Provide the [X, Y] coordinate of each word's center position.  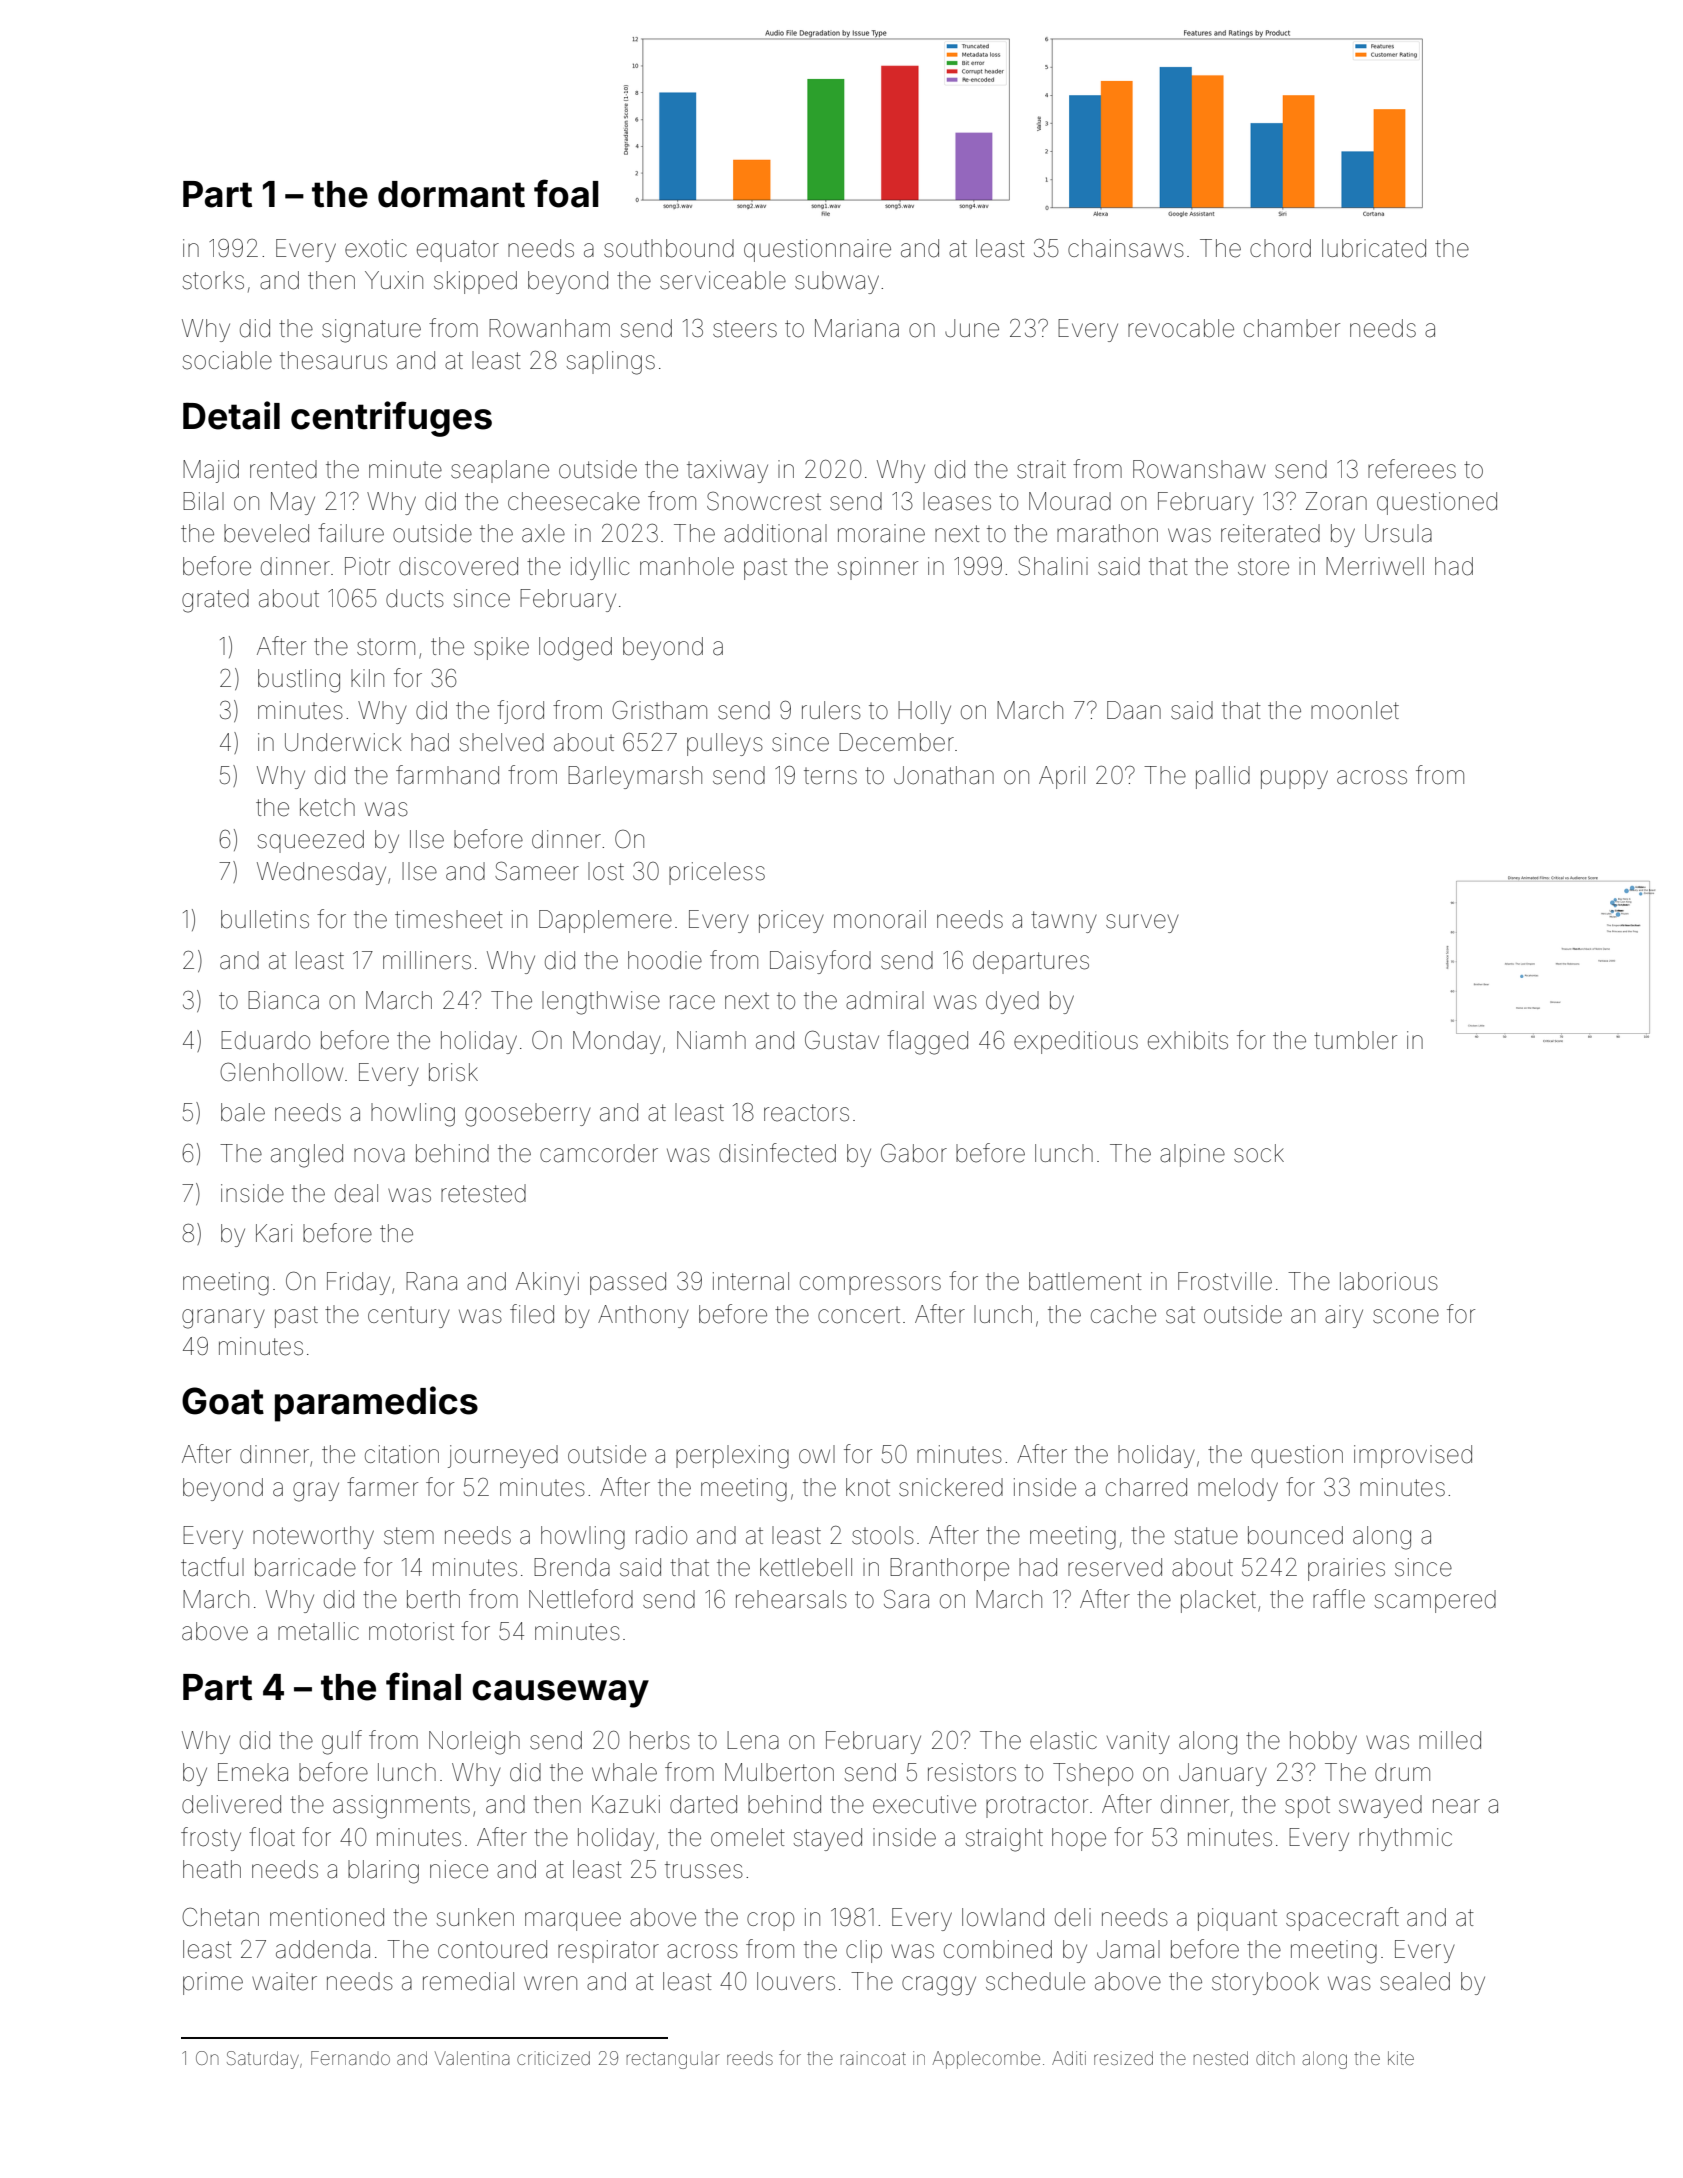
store [1263, 567]
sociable [227, 360]
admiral [885, 1000]
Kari [274, 1233]
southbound [669, 248]
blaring [383, 1872]
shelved [502, 742]
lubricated [1374, 248]
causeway [560, 1694]
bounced [1295, 1535]
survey [1142, 923]
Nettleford [581, 1599]
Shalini [1053, 566]
